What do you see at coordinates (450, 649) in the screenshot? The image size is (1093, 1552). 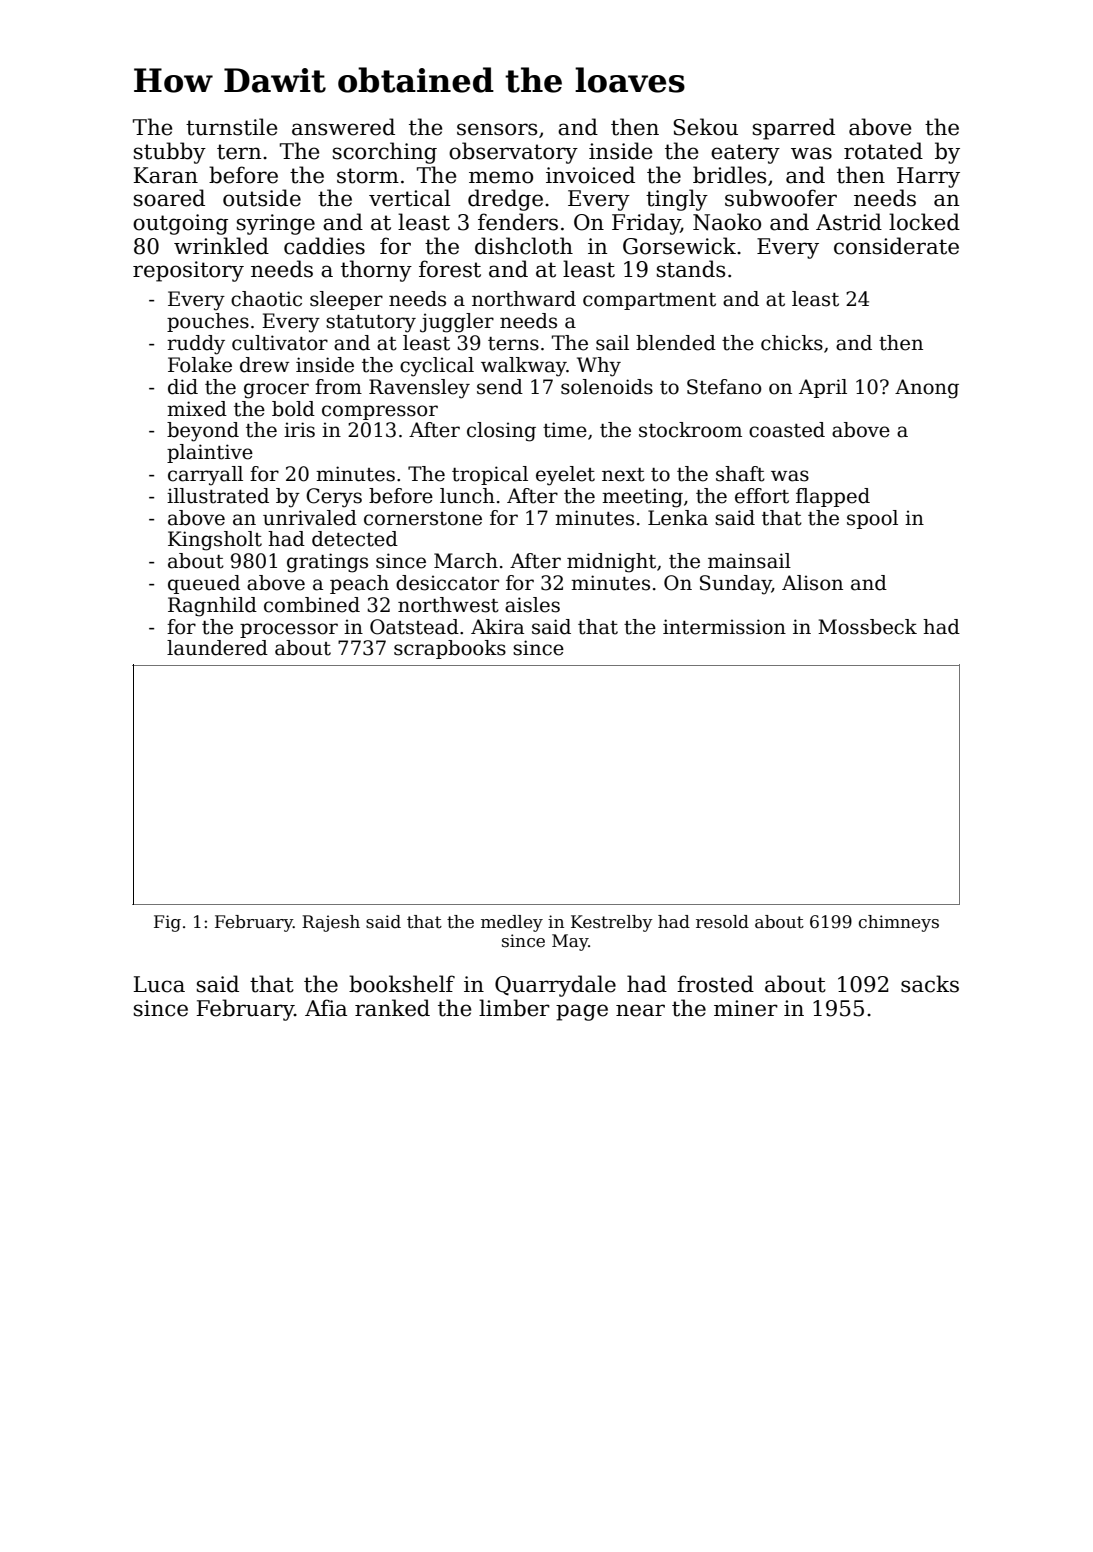 I see `scrapbooks` at bounding box center [450, 649].
